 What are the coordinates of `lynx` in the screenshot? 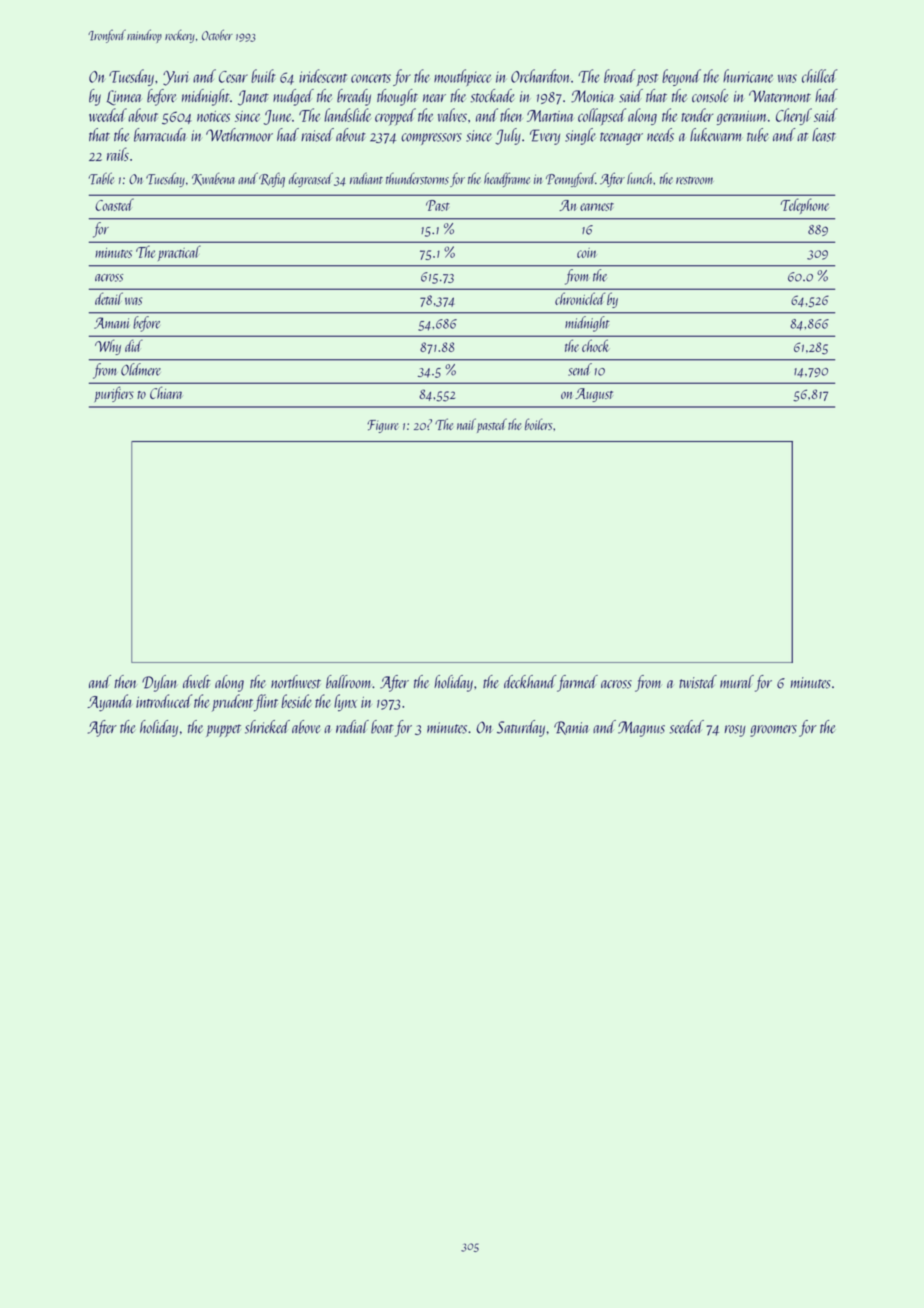 It's located at (345, 703).
